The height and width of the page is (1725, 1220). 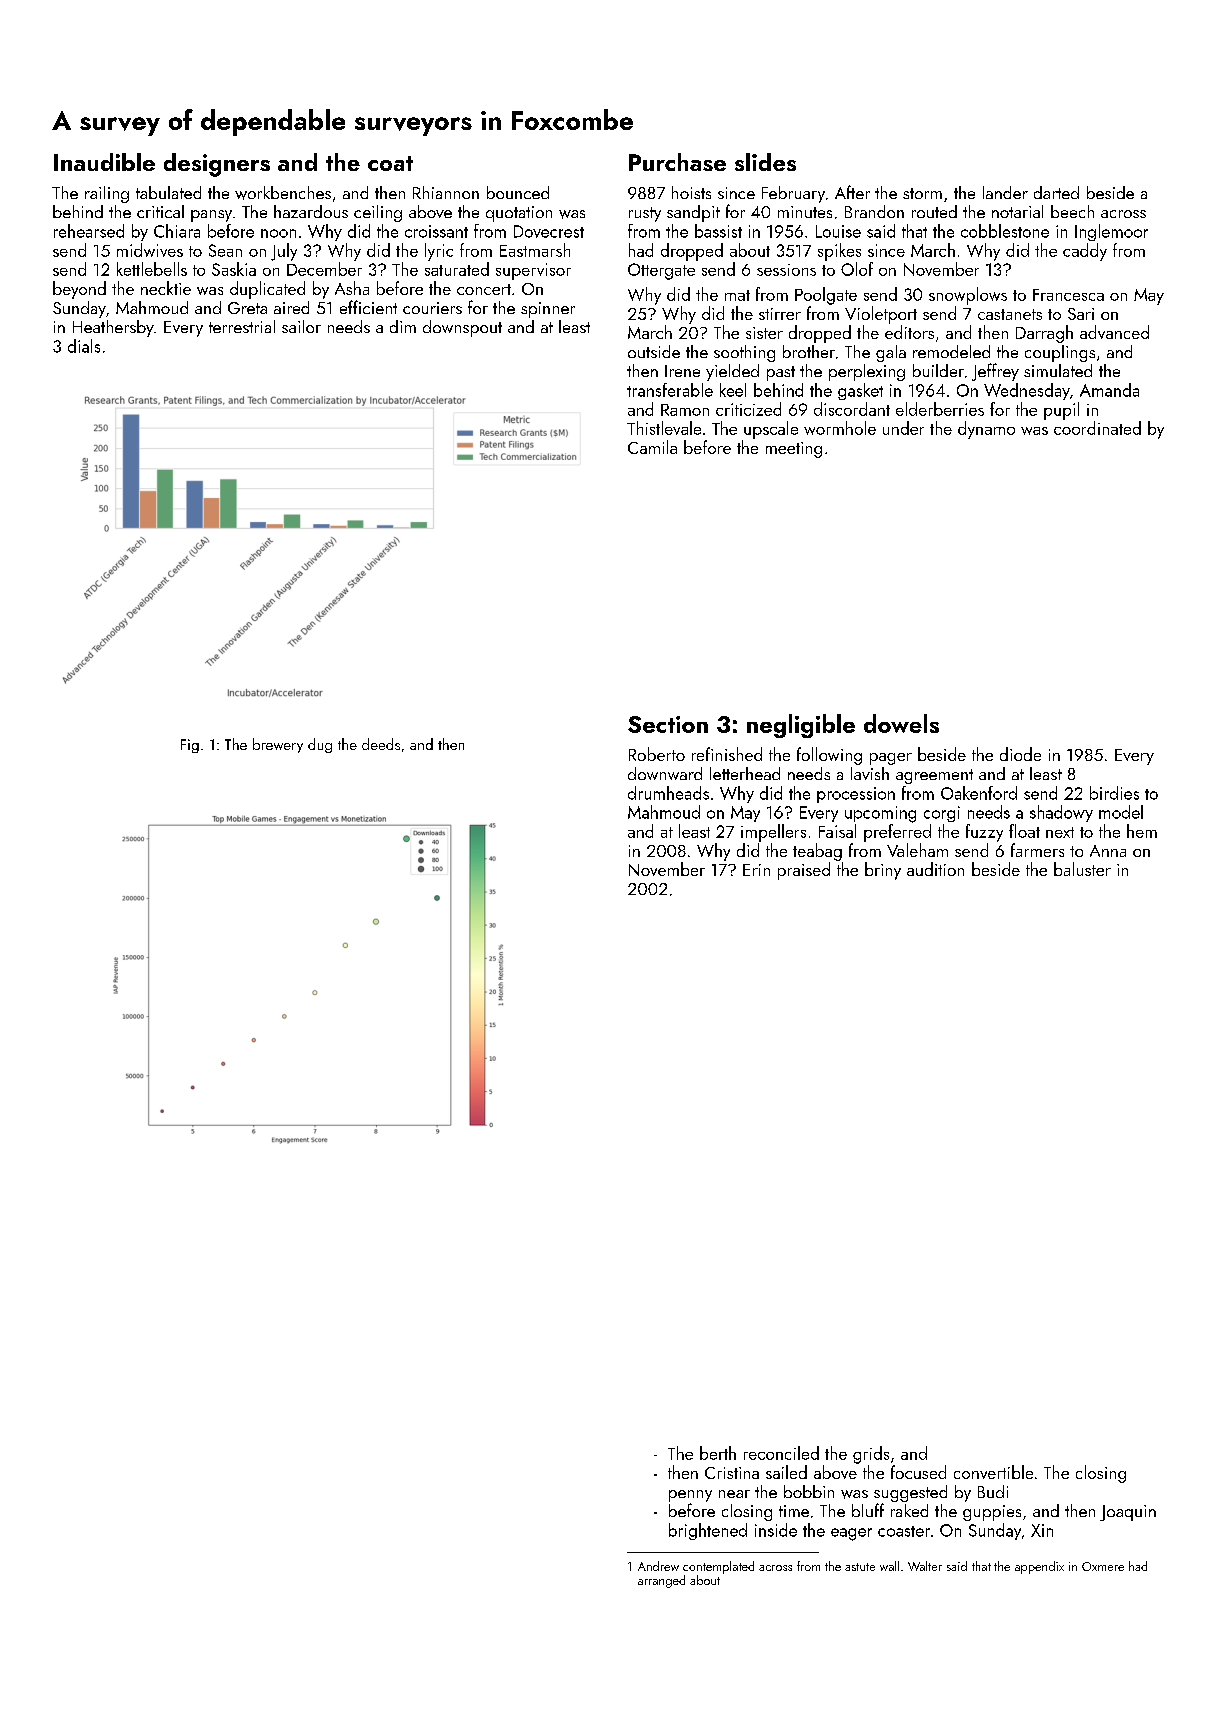 What do you see at coordinates (871, 1455) in the page?
I see `grids` at bounding box center [871, 1455].
